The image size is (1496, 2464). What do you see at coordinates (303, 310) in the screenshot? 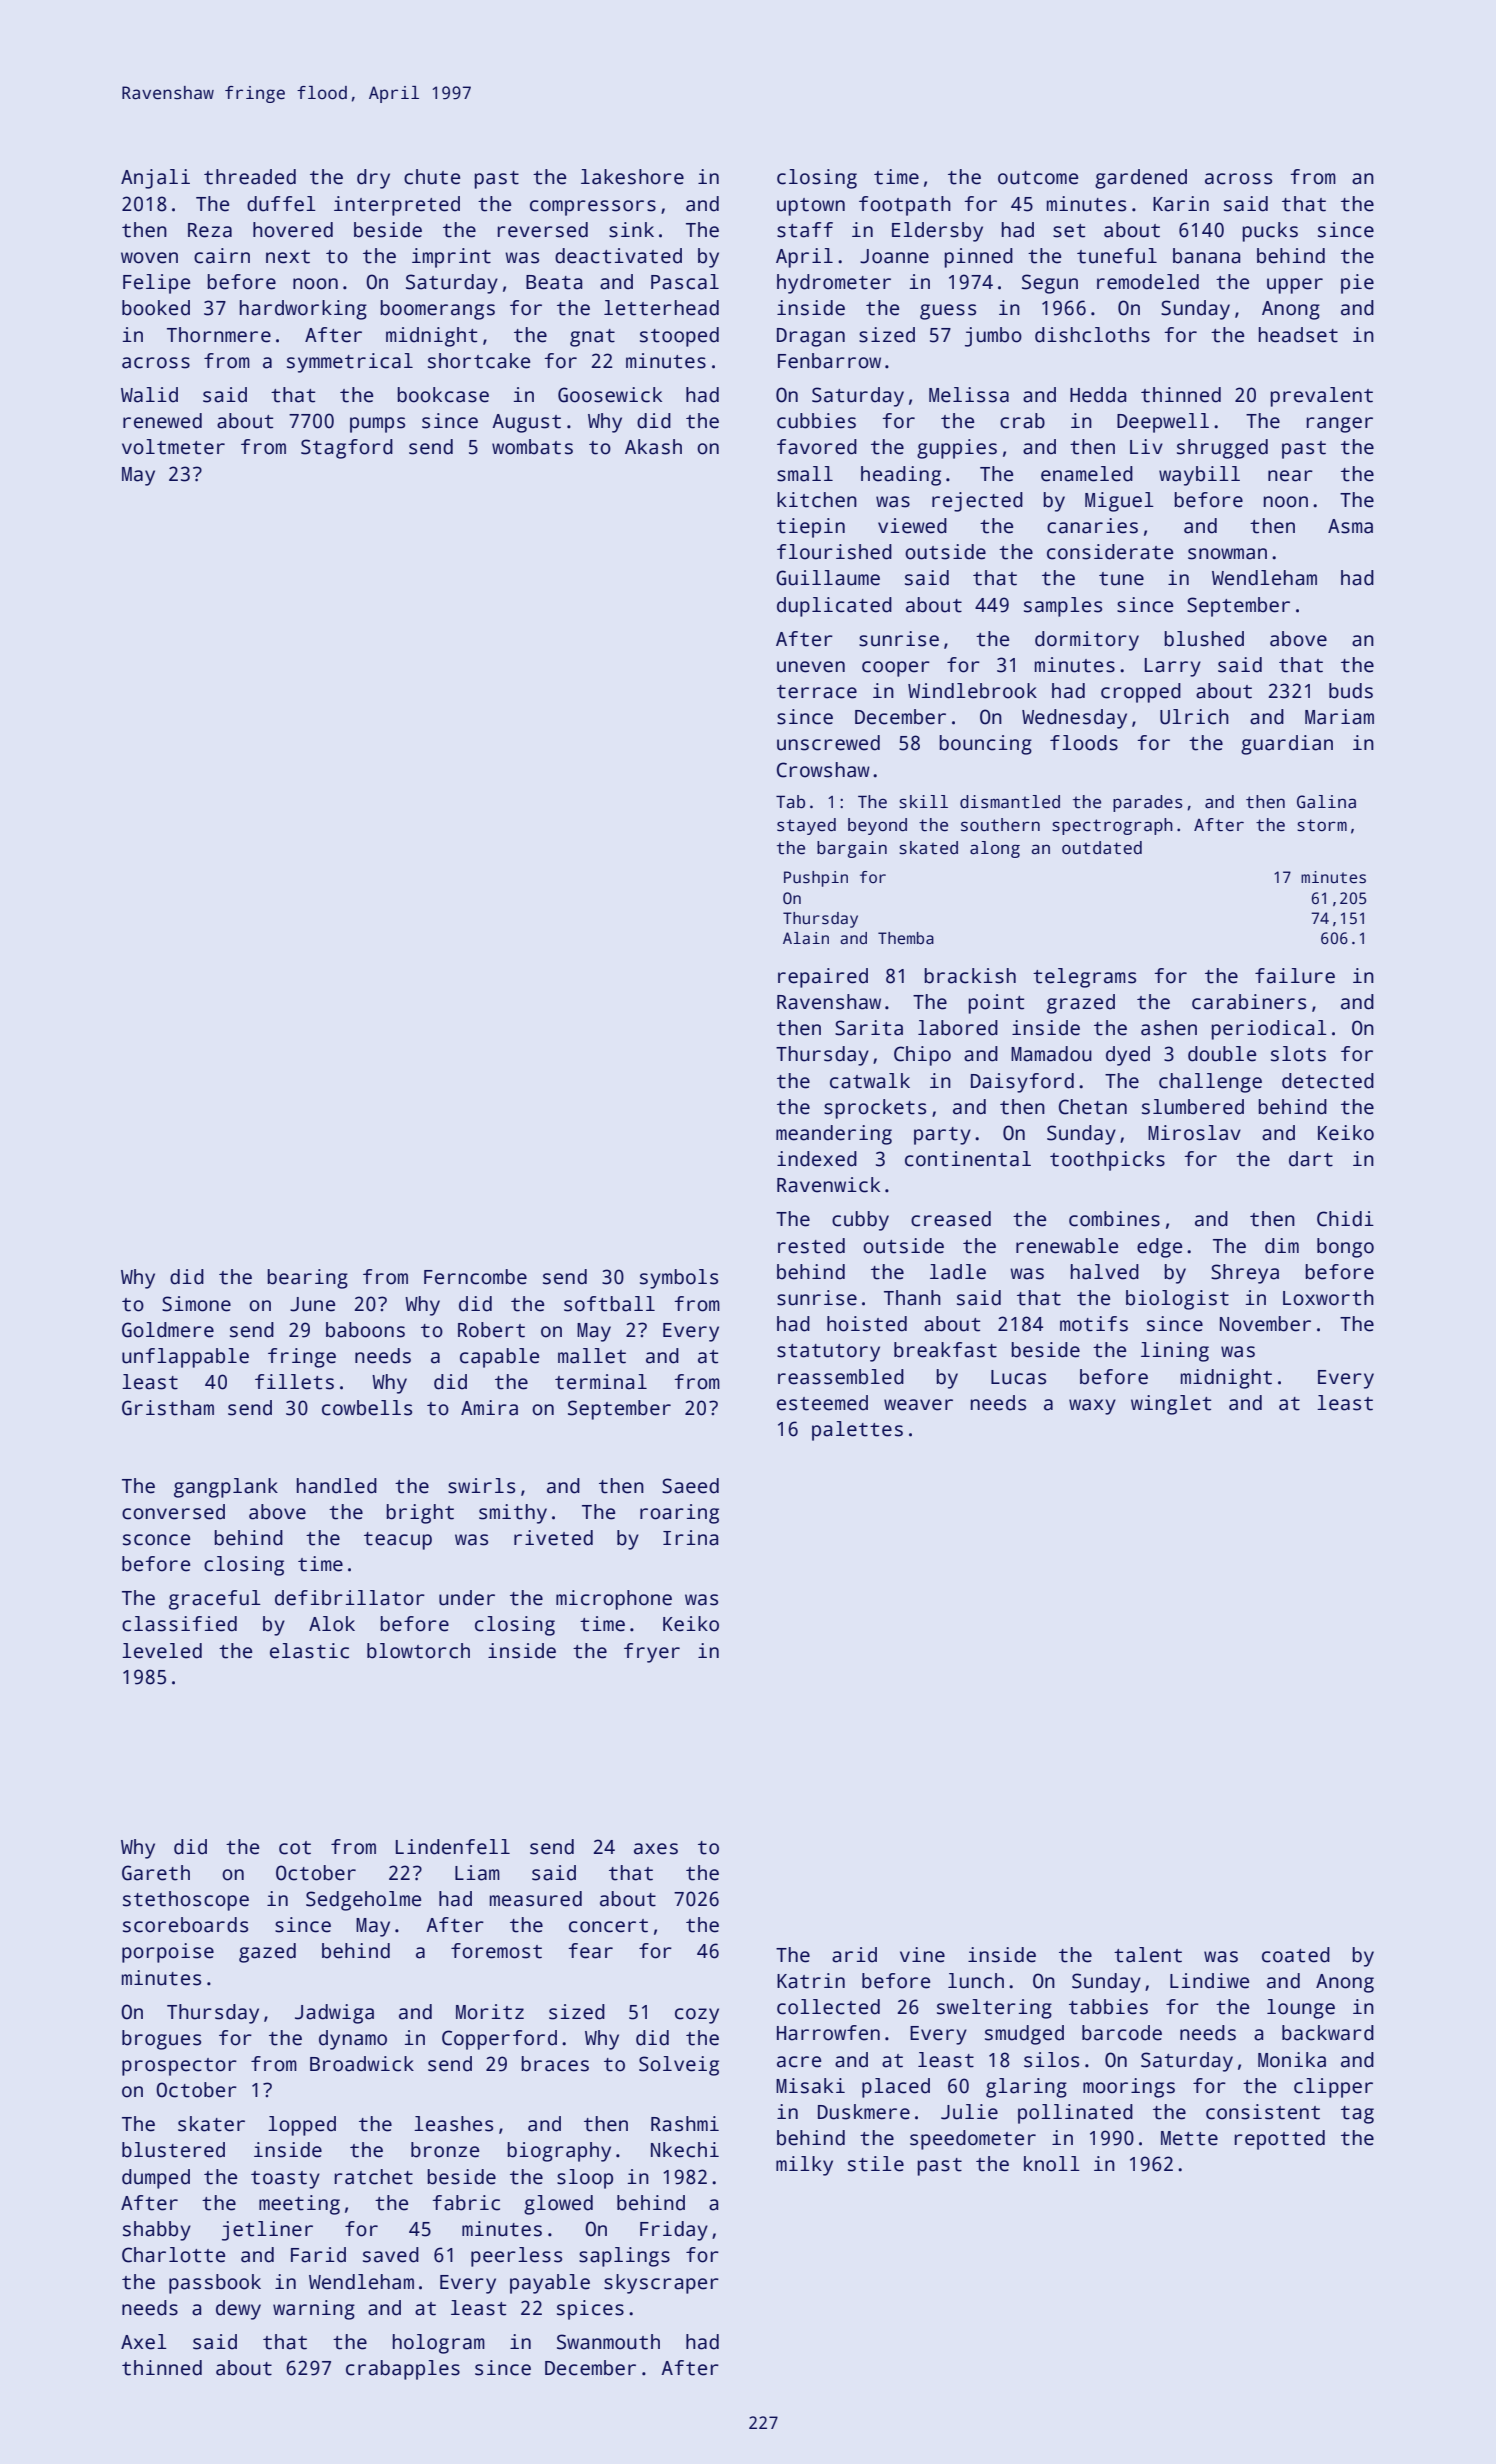
I see `hardworking` at bounding box center [303, 310].
